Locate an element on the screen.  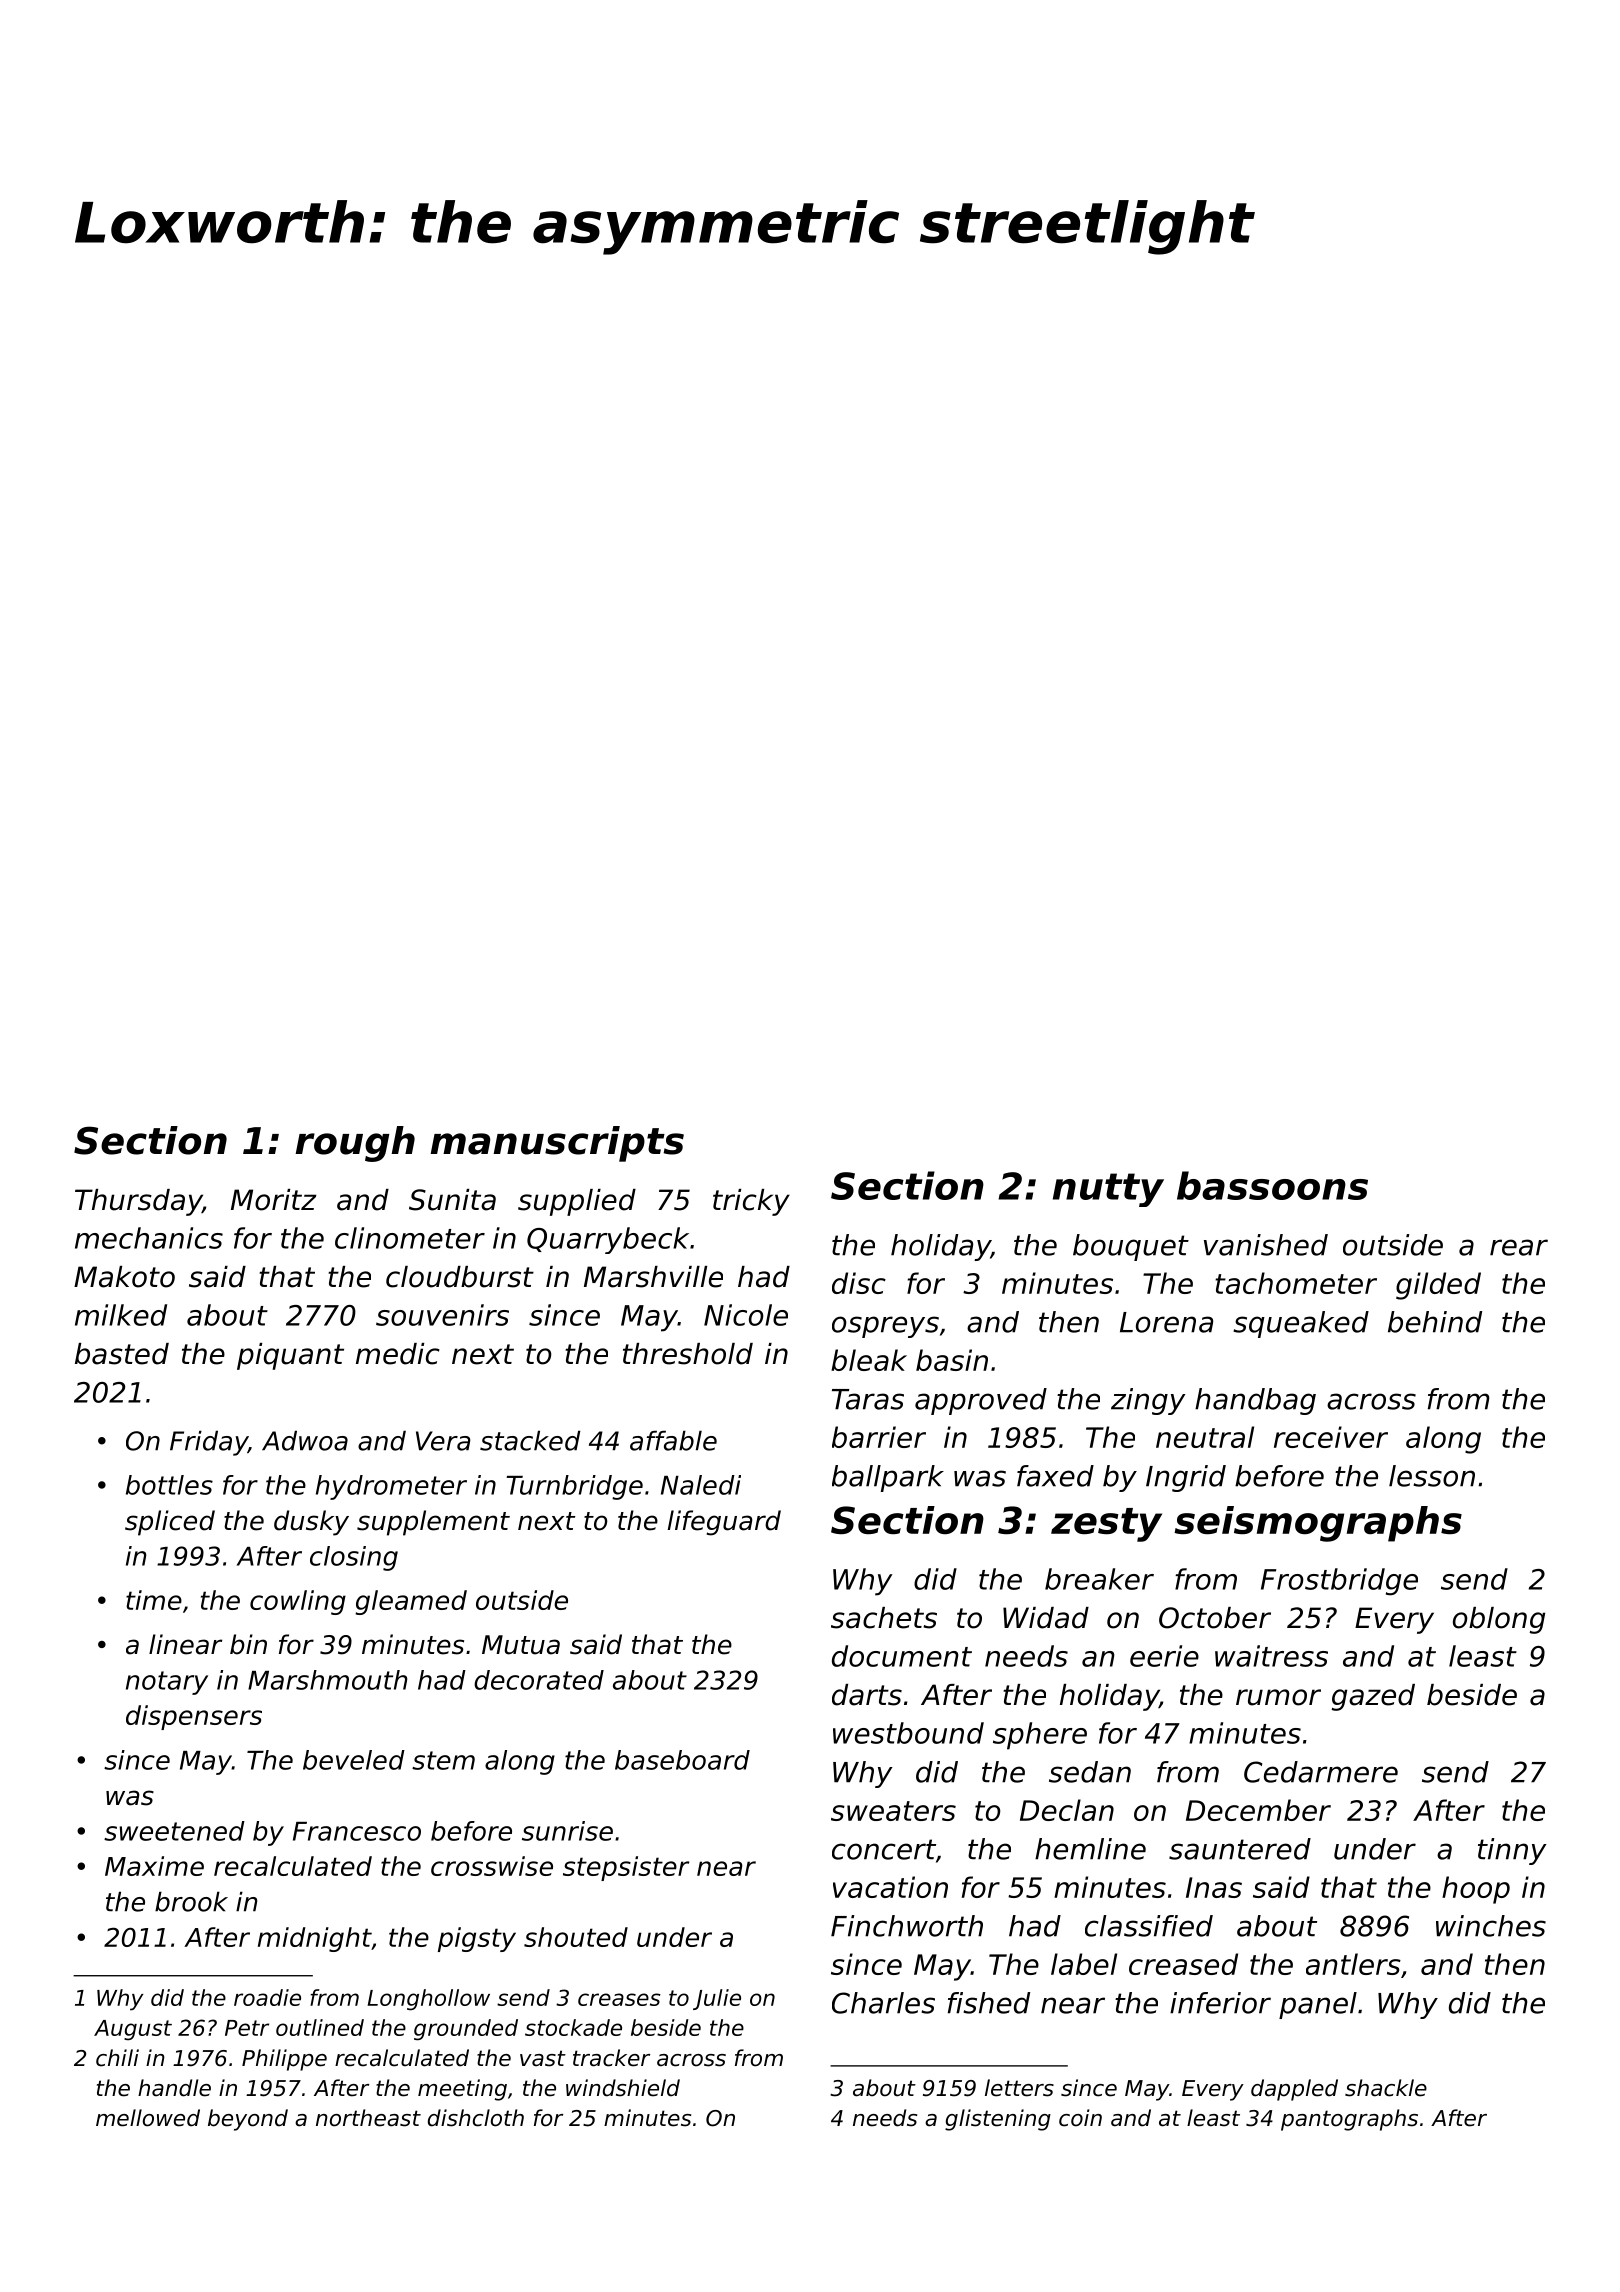
beyond is located at coordinates (248, 2120).
